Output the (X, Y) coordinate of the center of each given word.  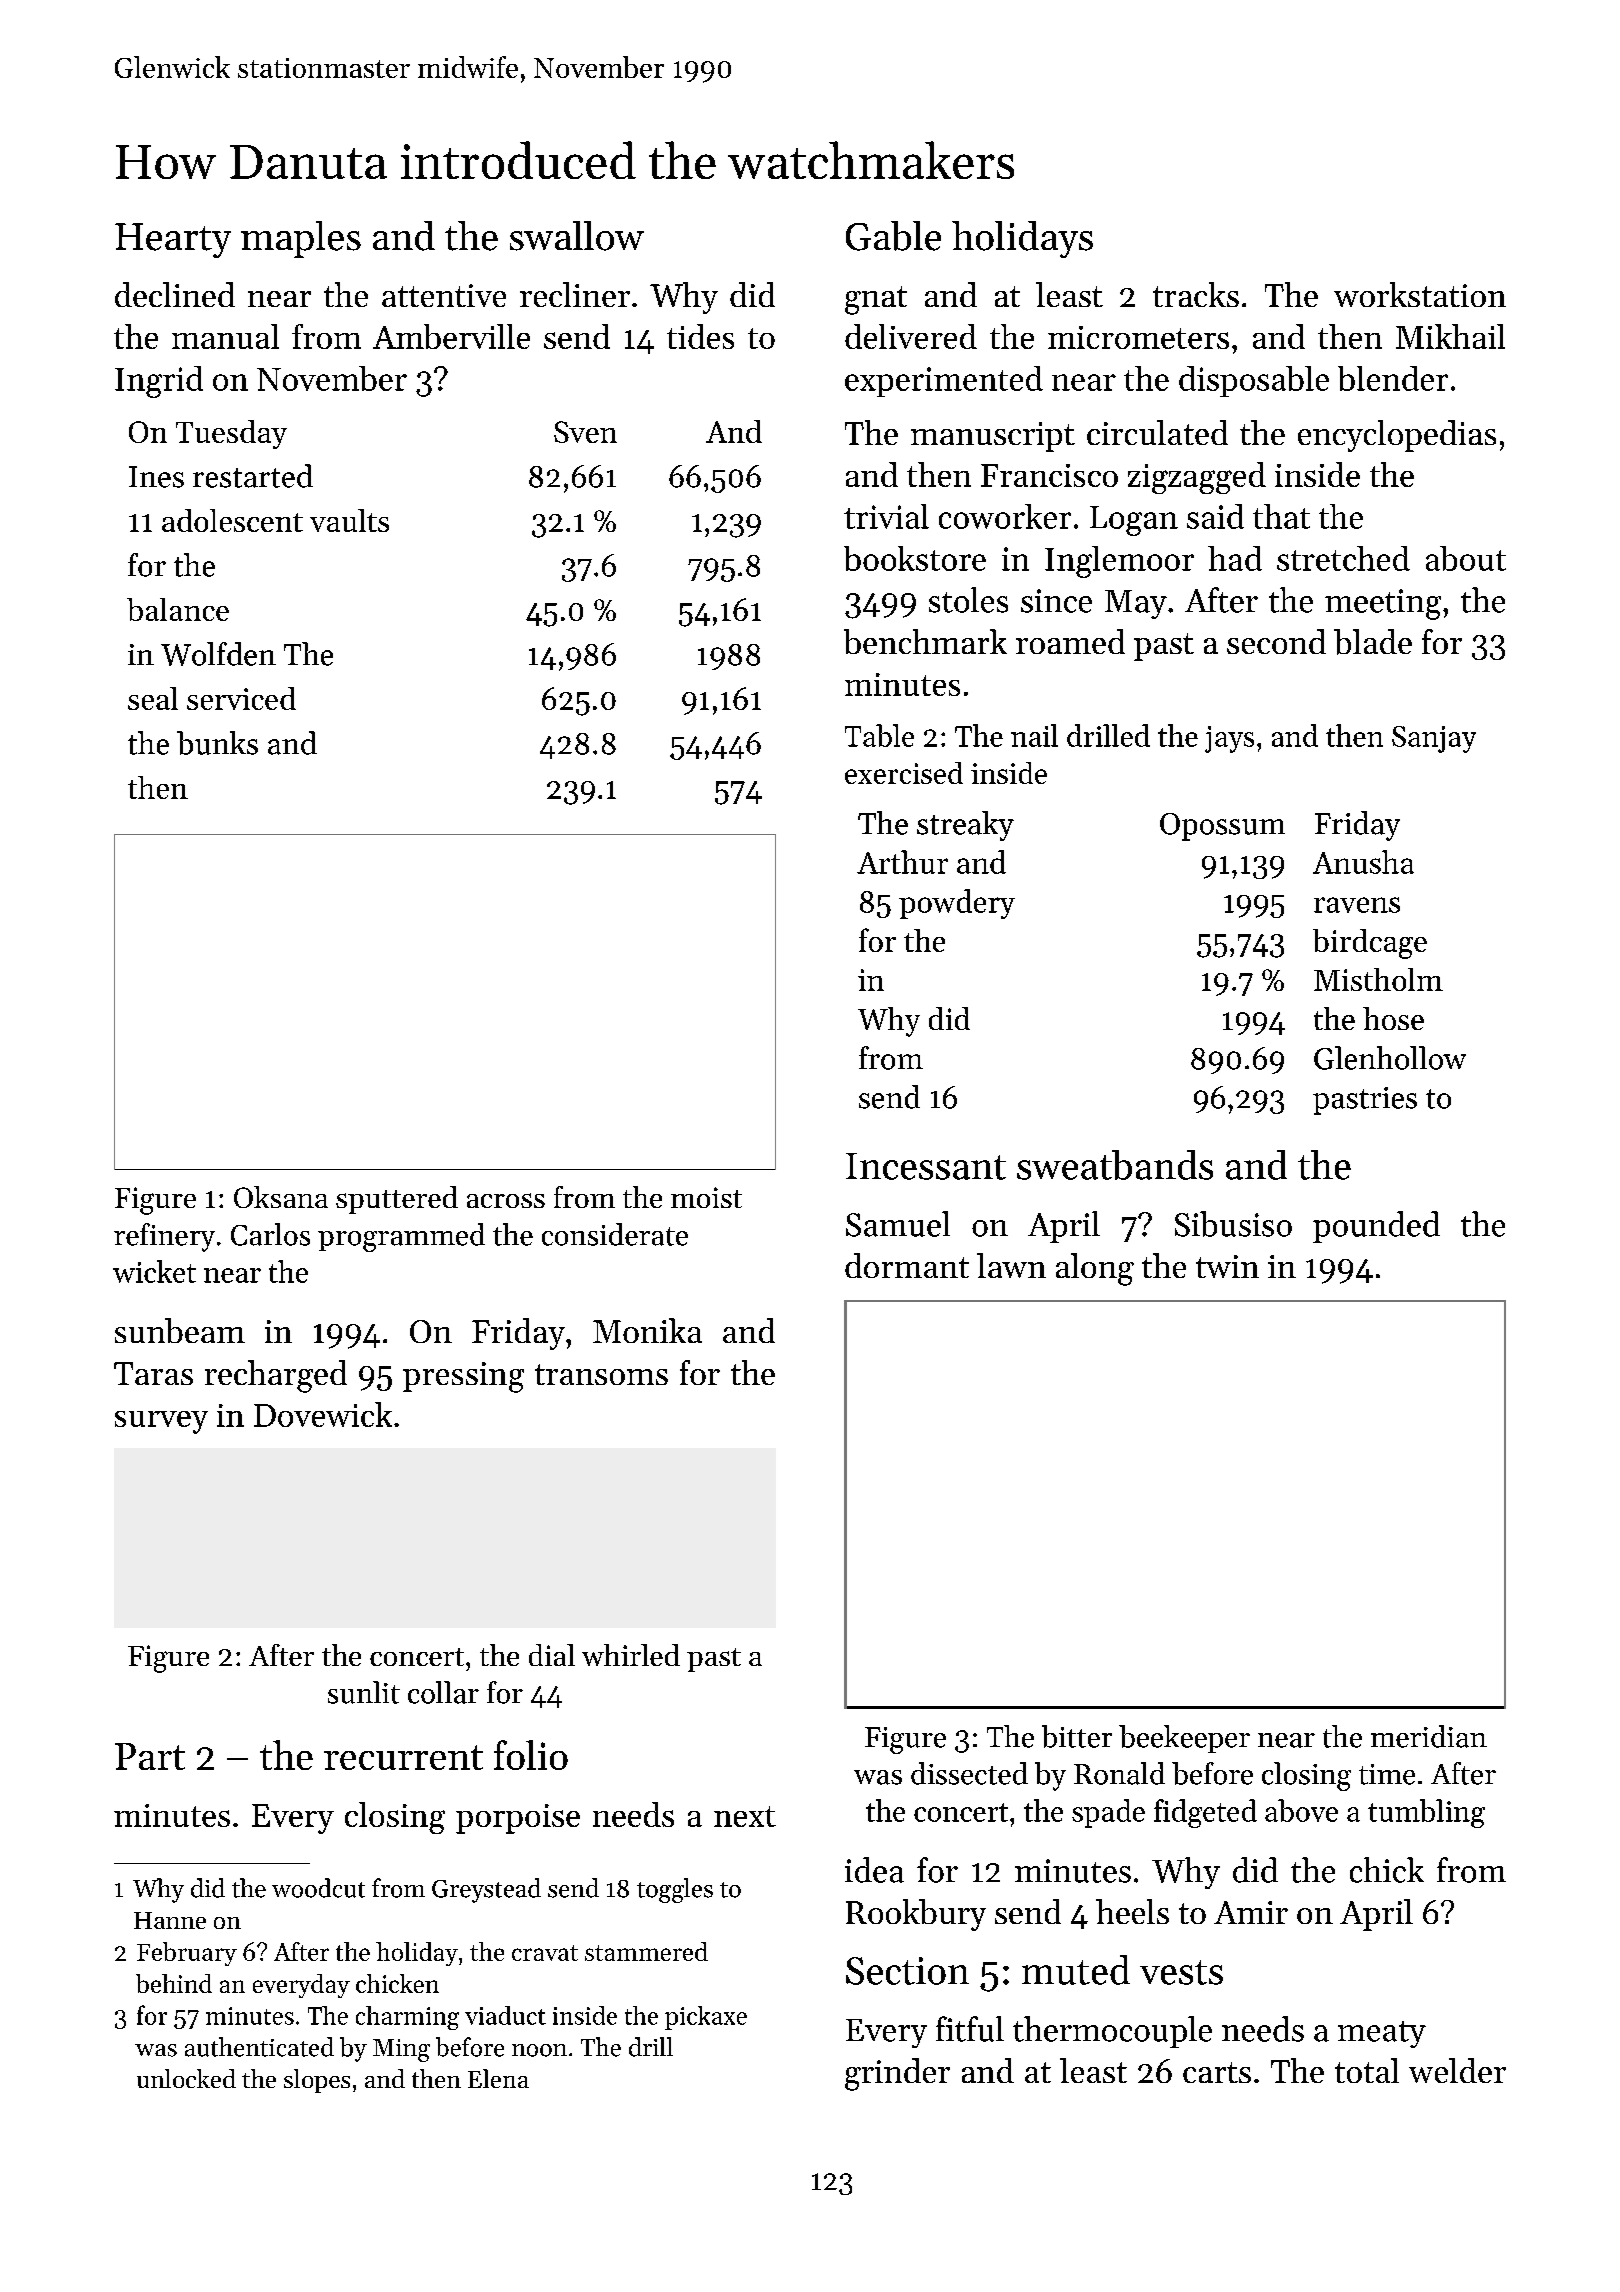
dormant (907, 1265)
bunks (217, 743)
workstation (1420, 294)
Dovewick (323, 1414)
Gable (893, 236)
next (745, 1816)
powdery (957, 904)
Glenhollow (1390, 1058)
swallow (577, 236)
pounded (1376, 1227)
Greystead (486, 1890)
